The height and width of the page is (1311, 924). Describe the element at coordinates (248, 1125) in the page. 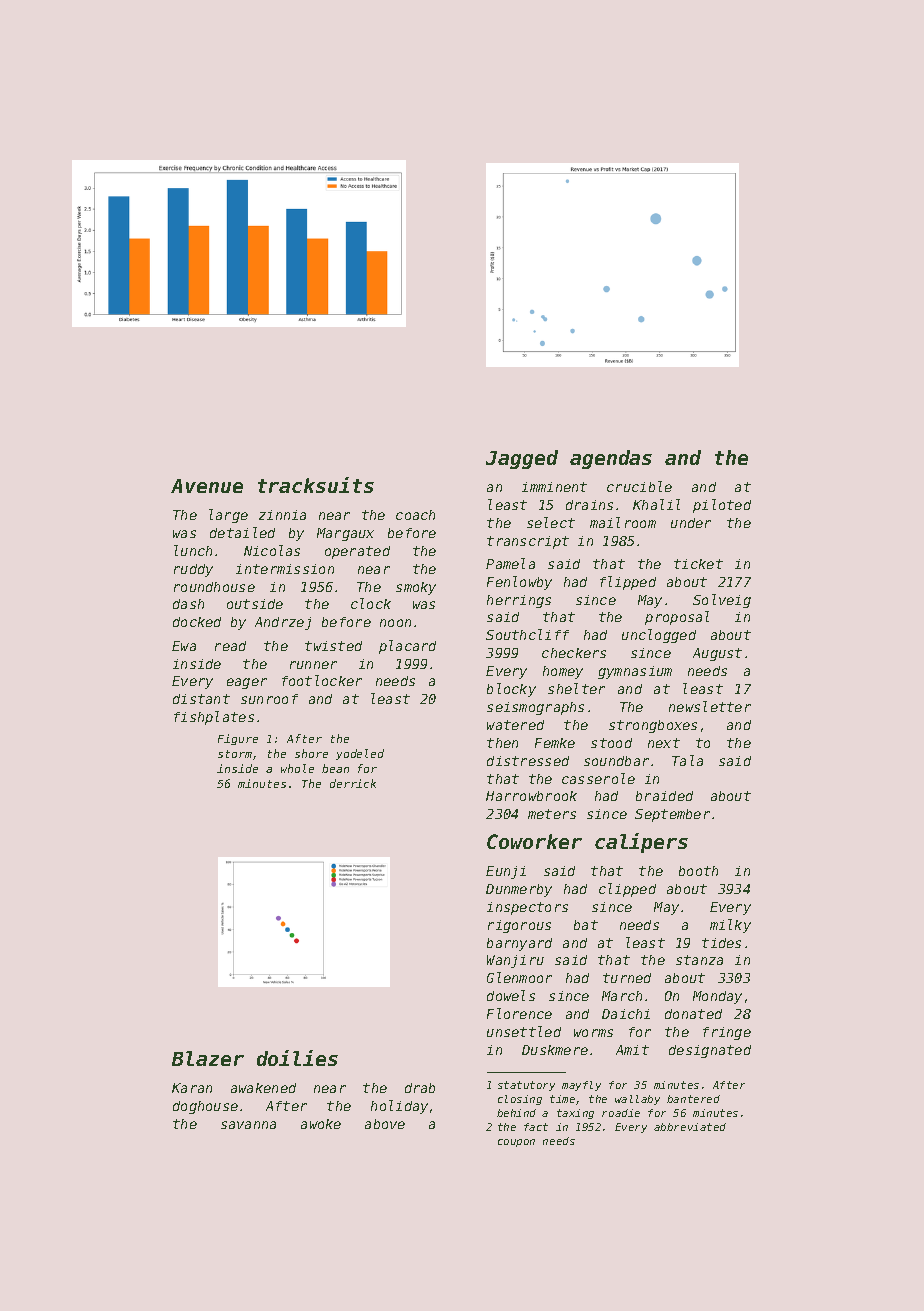

I see `savanna` at that location.
